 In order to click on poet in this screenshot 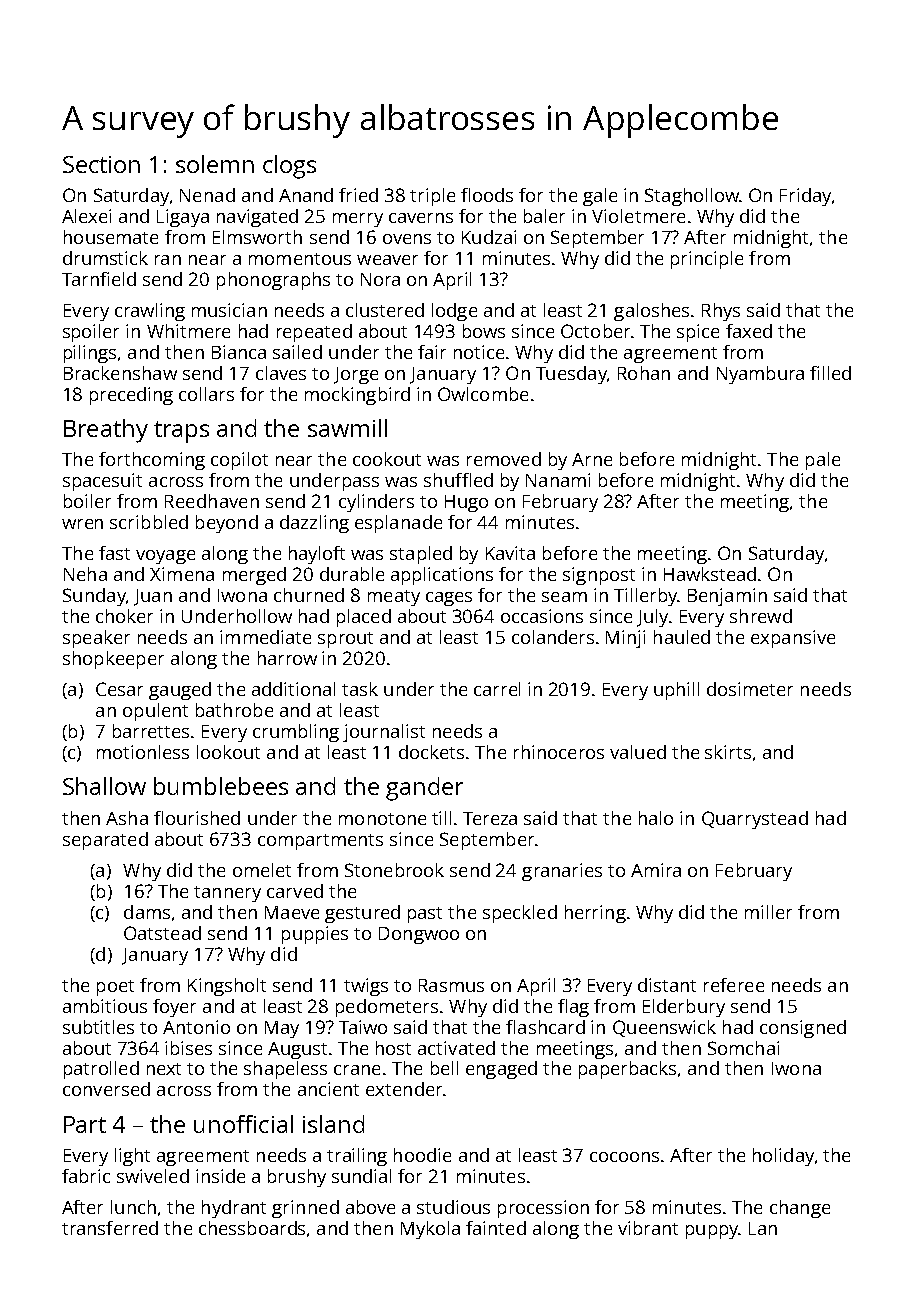, I will do `click(115, 988)`.
